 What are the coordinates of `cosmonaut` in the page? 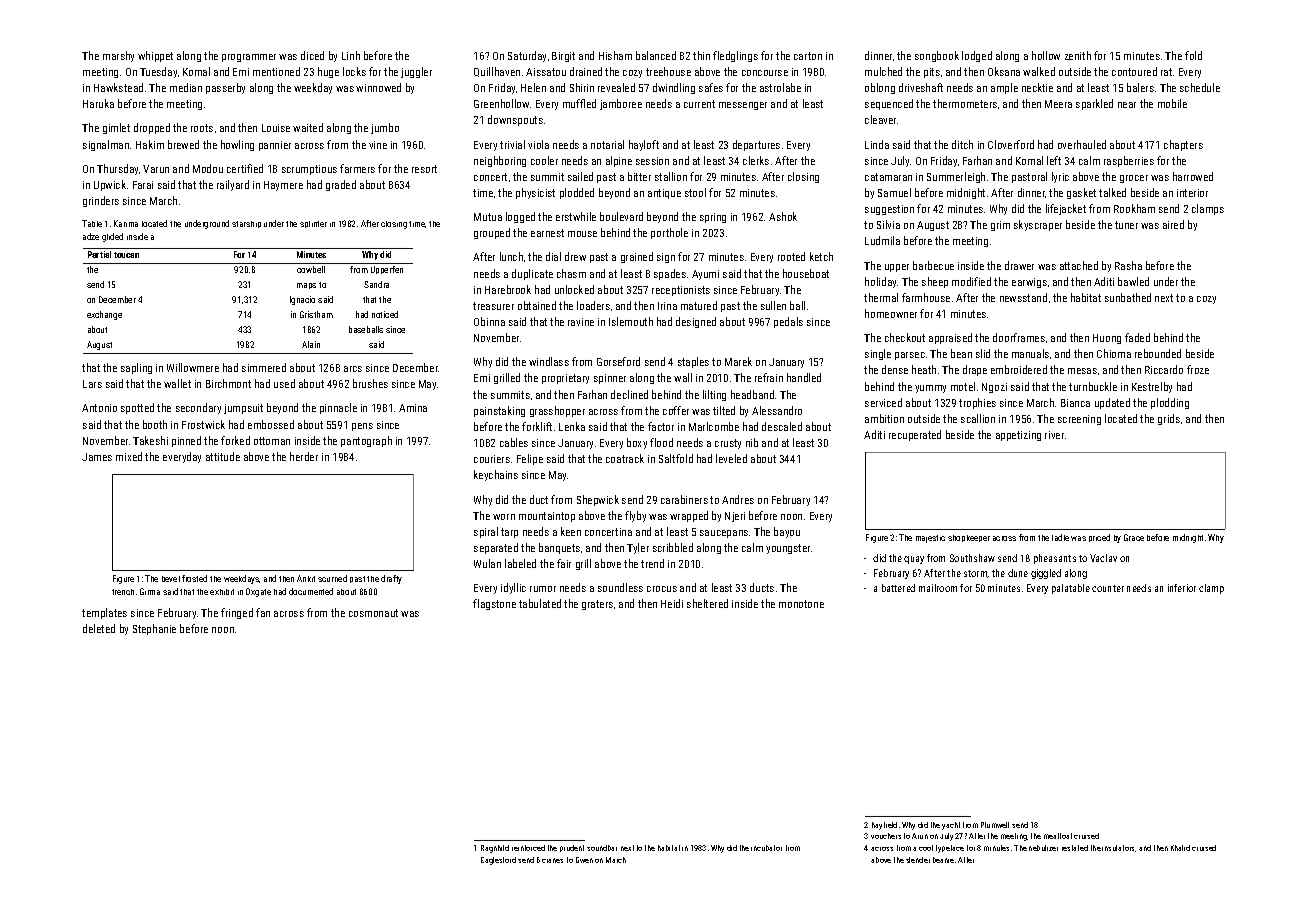 It's located at (373, 613).
